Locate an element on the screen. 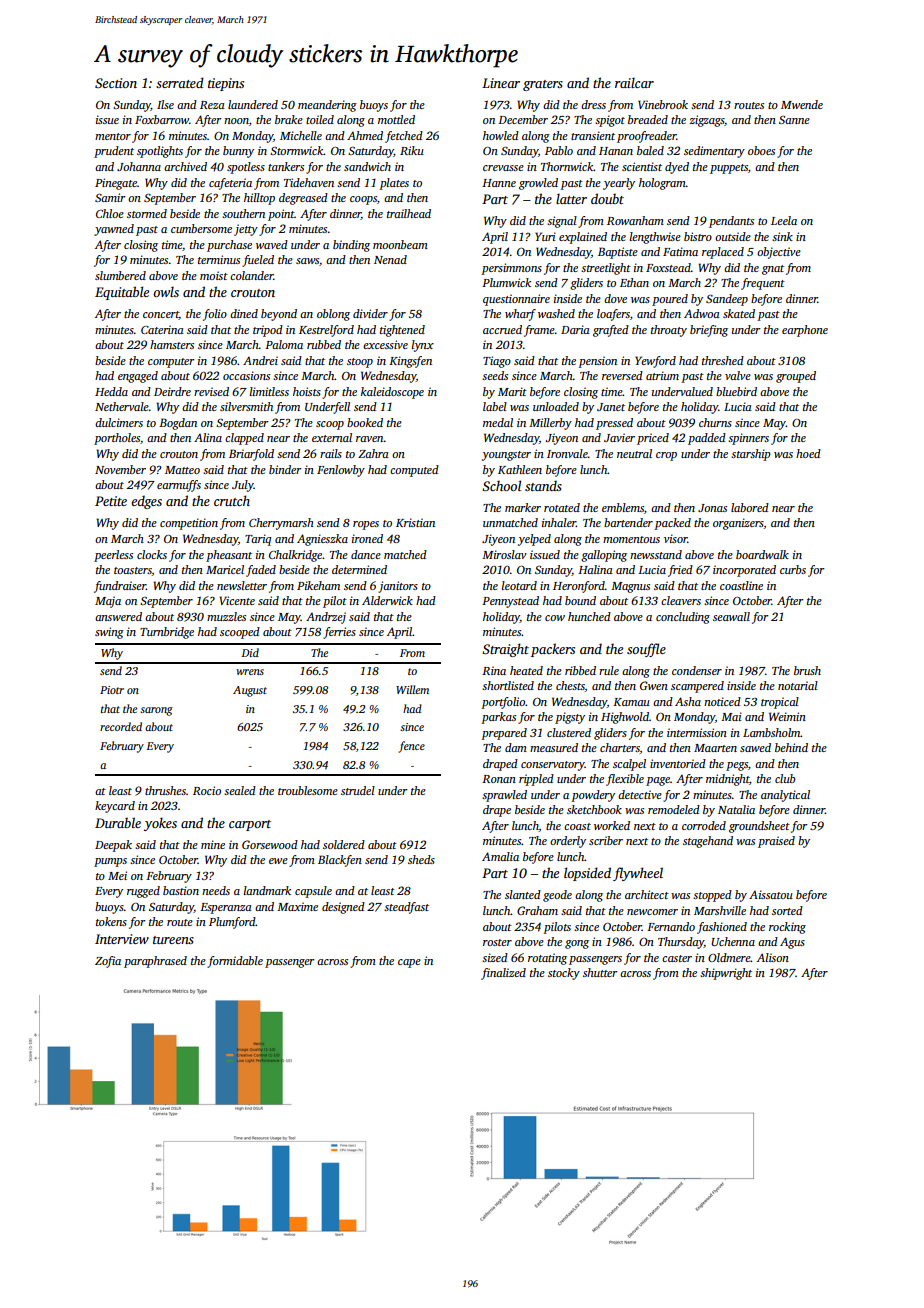  Fatima is located at coordinates (680, 251).
